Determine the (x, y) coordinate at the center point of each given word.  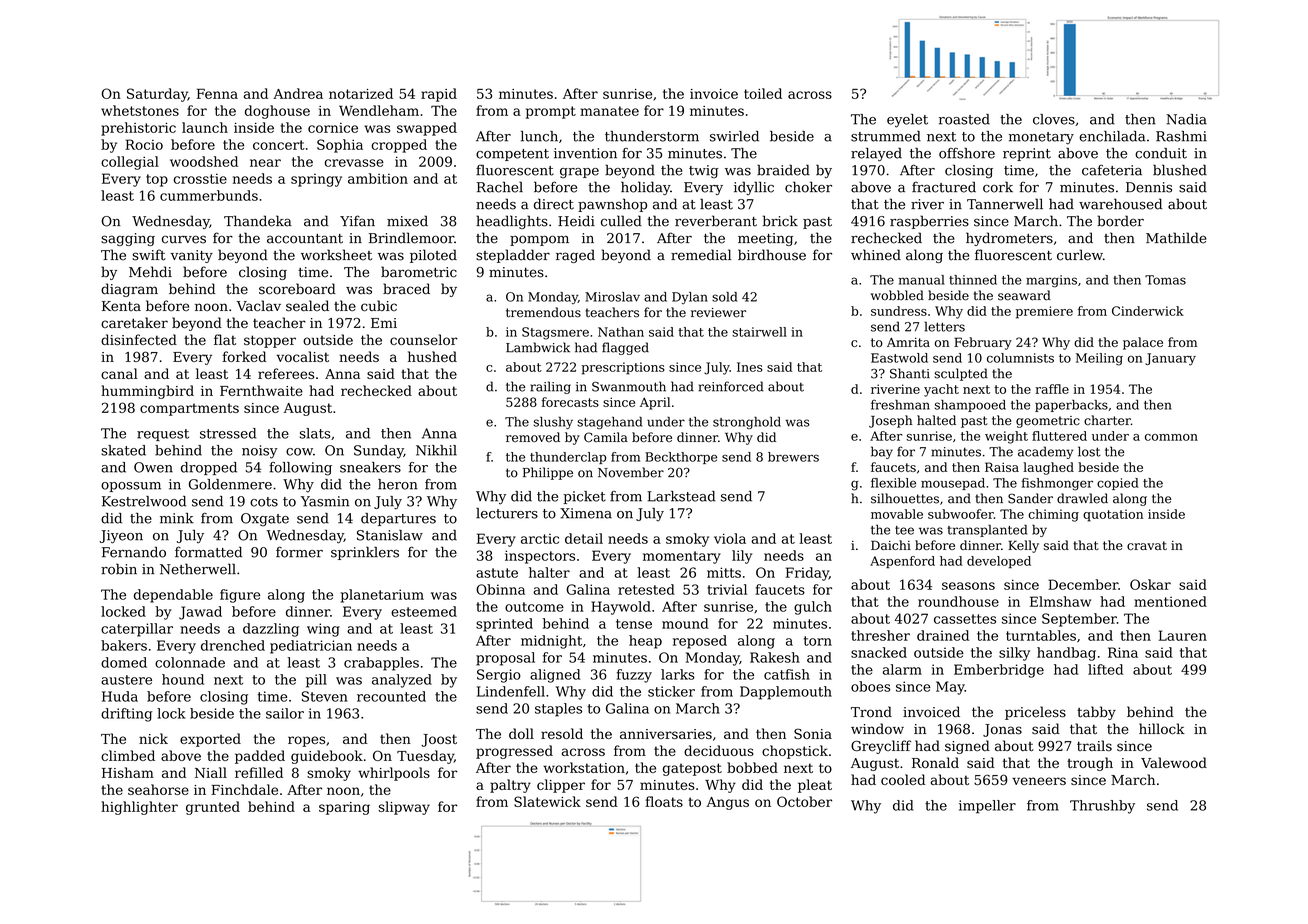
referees (286, 373)
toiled (763, 93)
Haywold (621, 608)
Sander (1030, 498)
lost (1089, 451)
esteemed (424, 611)
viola (730, 538)
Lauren (1183, 635)
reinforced (731, 386)
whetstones (140, 110)
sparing (344, 808)
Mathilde (1176, 238)
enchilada (1112, 136)
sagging (128, 239)
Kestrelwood (144, 501)
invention (585, 153)
